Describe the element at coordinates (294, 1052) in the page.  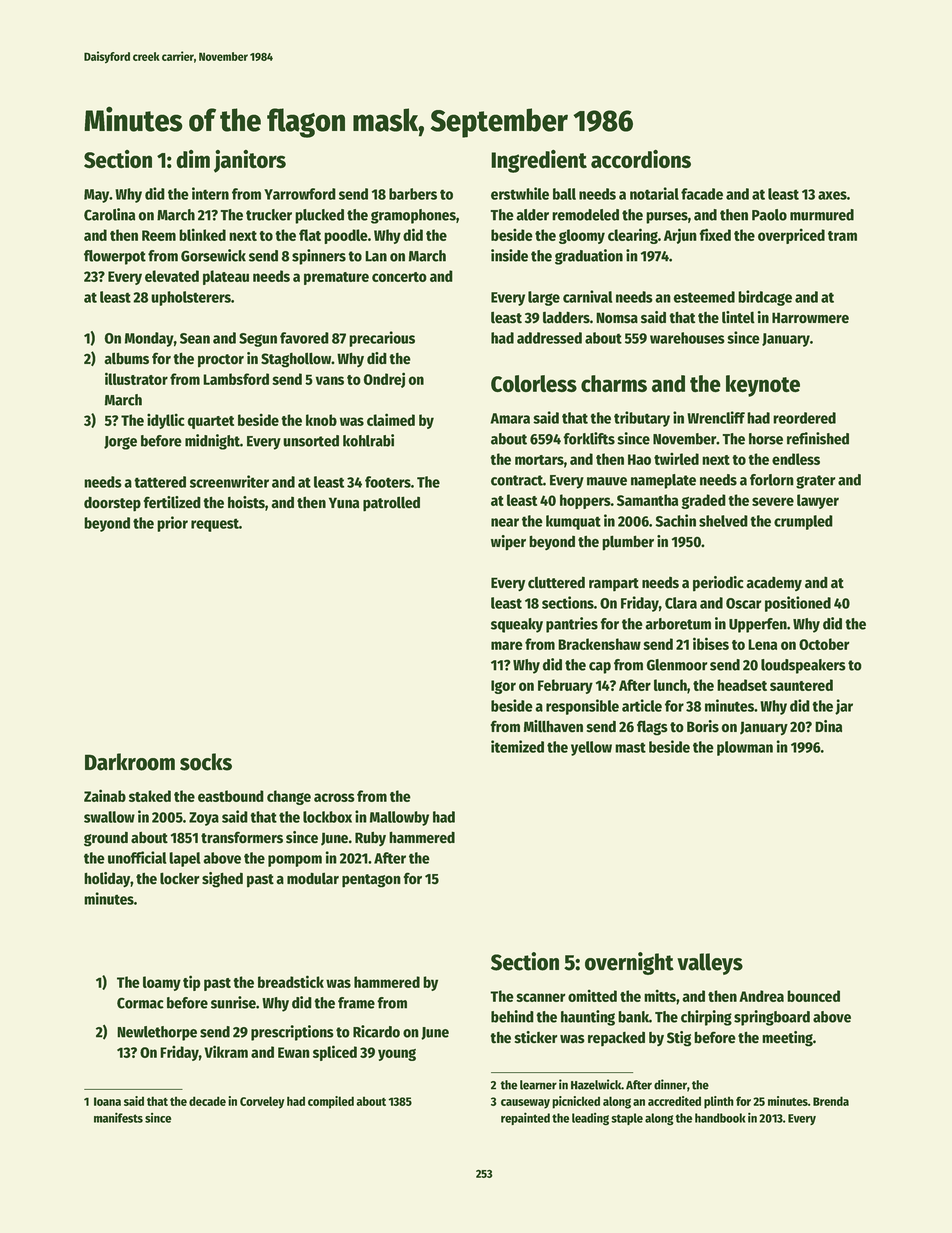
I see `Ewan` at that location.
